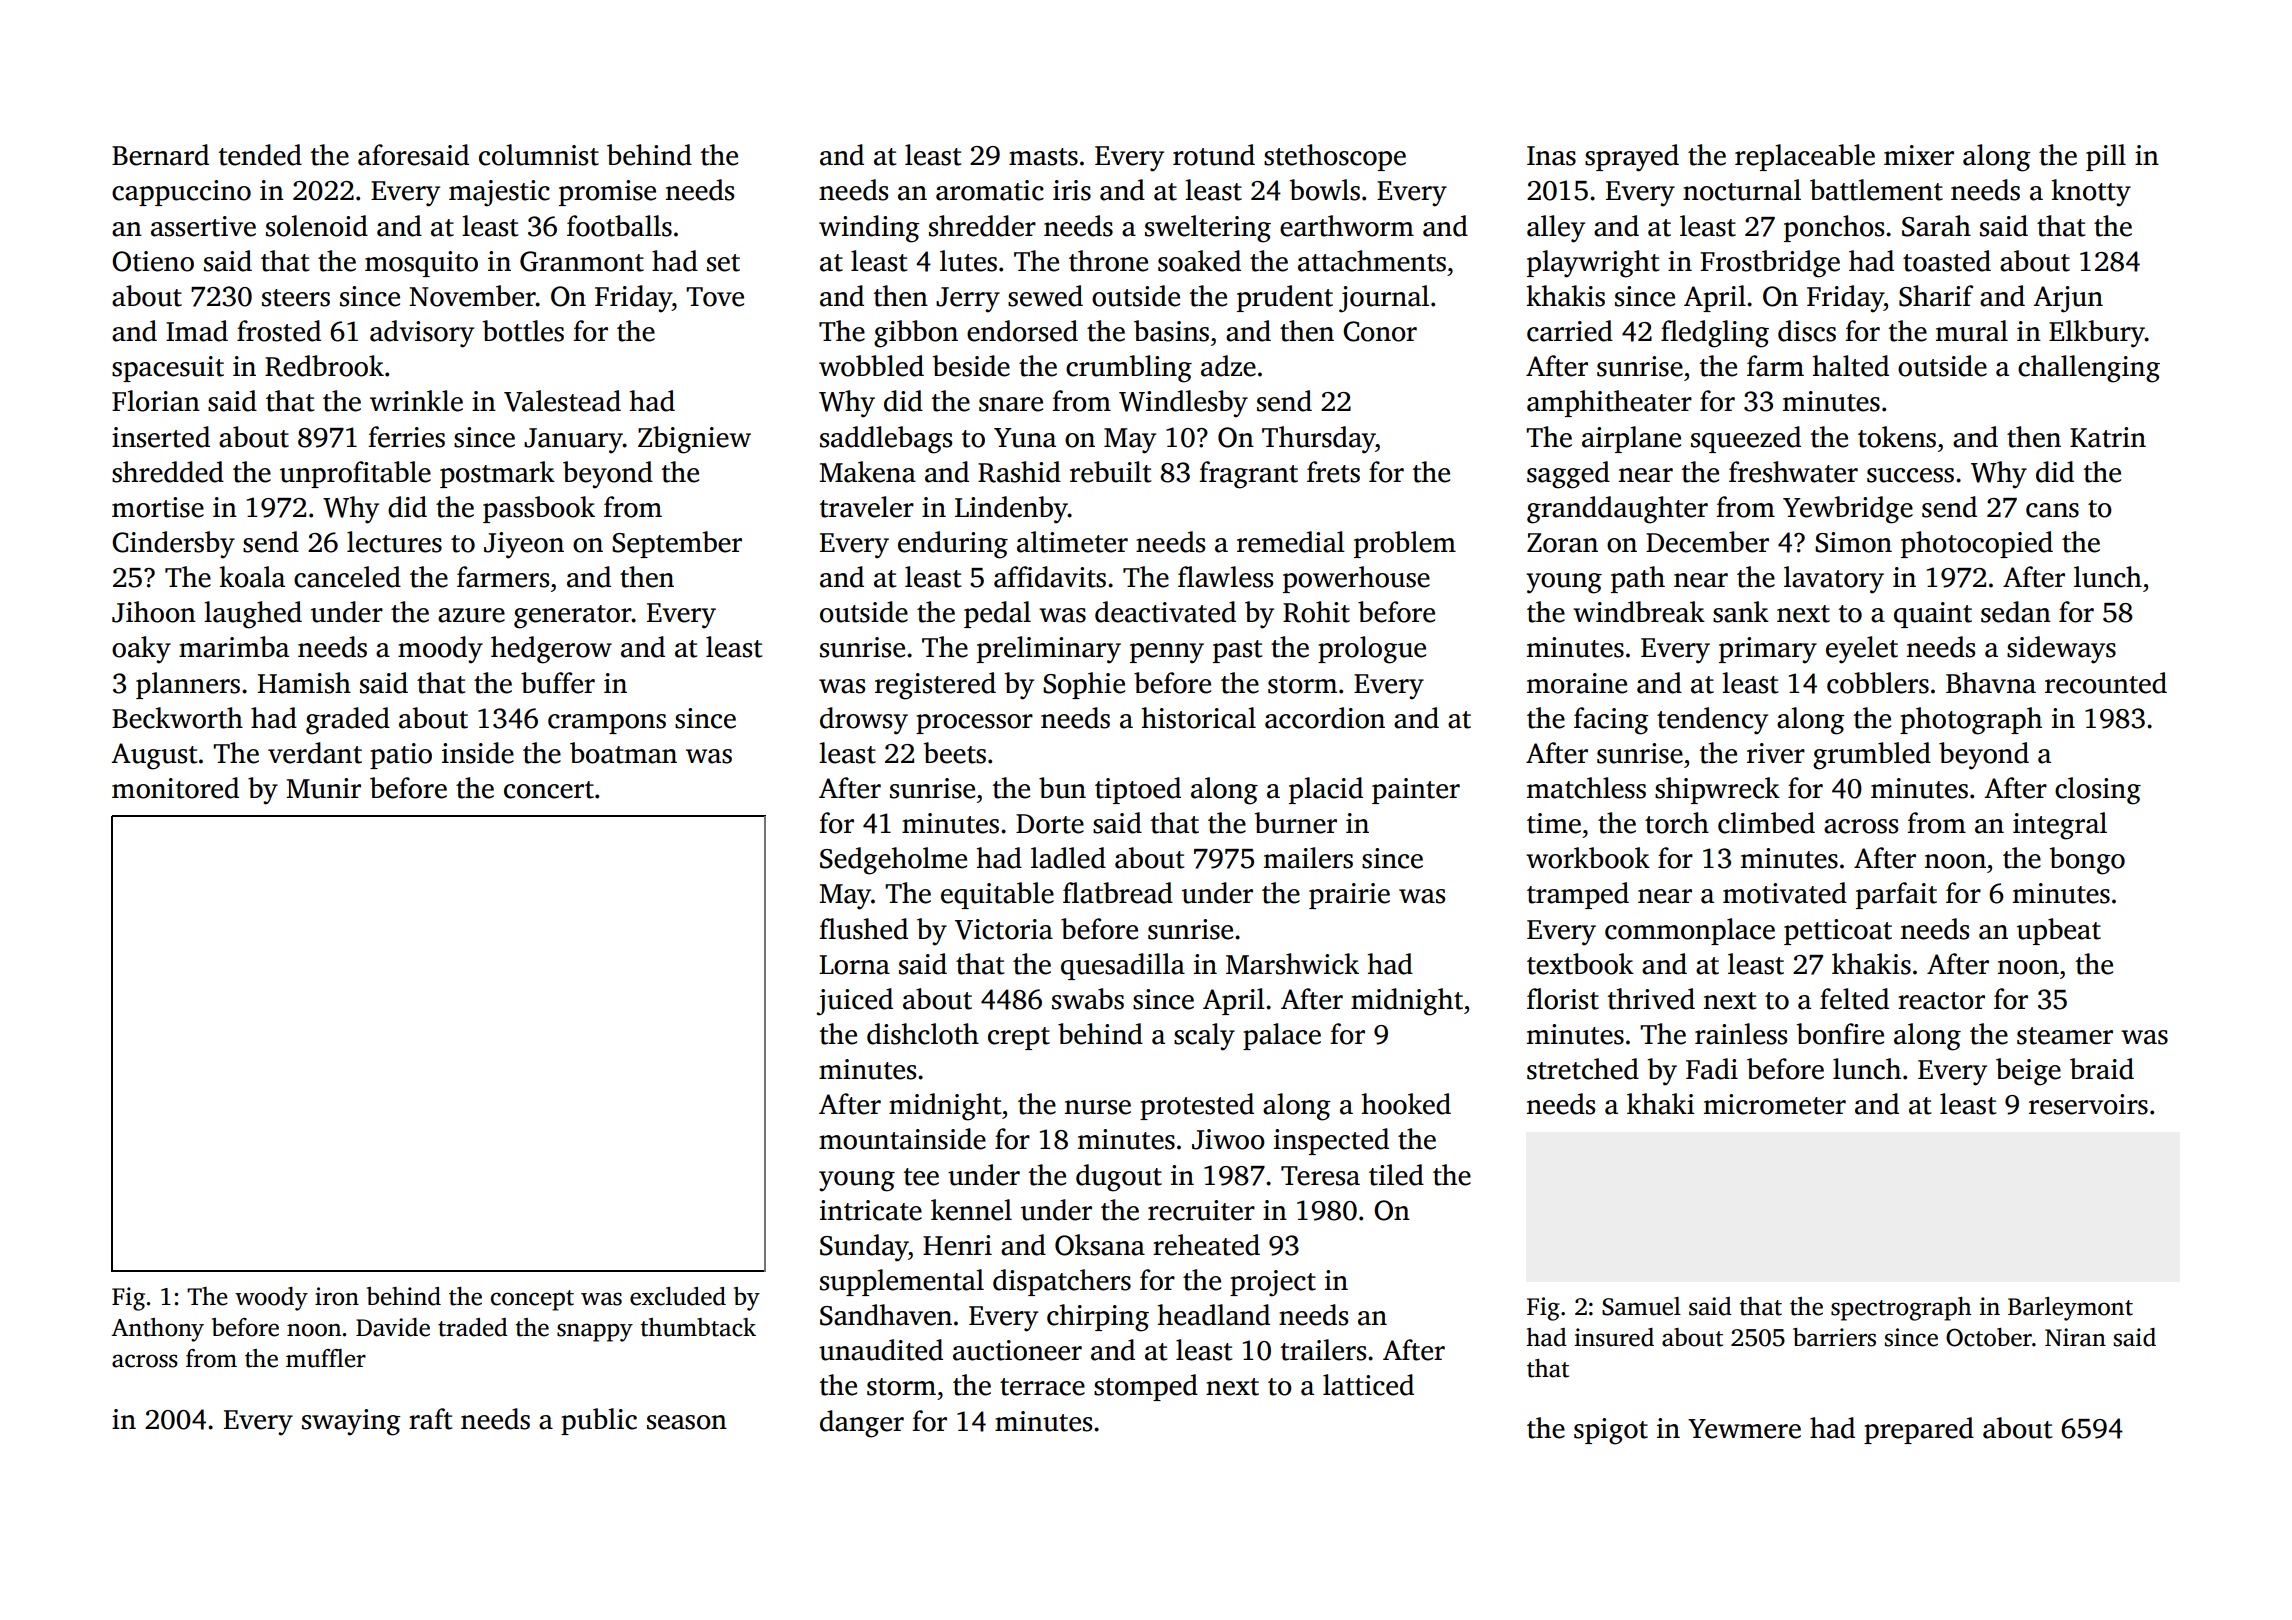  Describe the element at coordinates (1972, 331) in the image. I see `mural` at that location.
